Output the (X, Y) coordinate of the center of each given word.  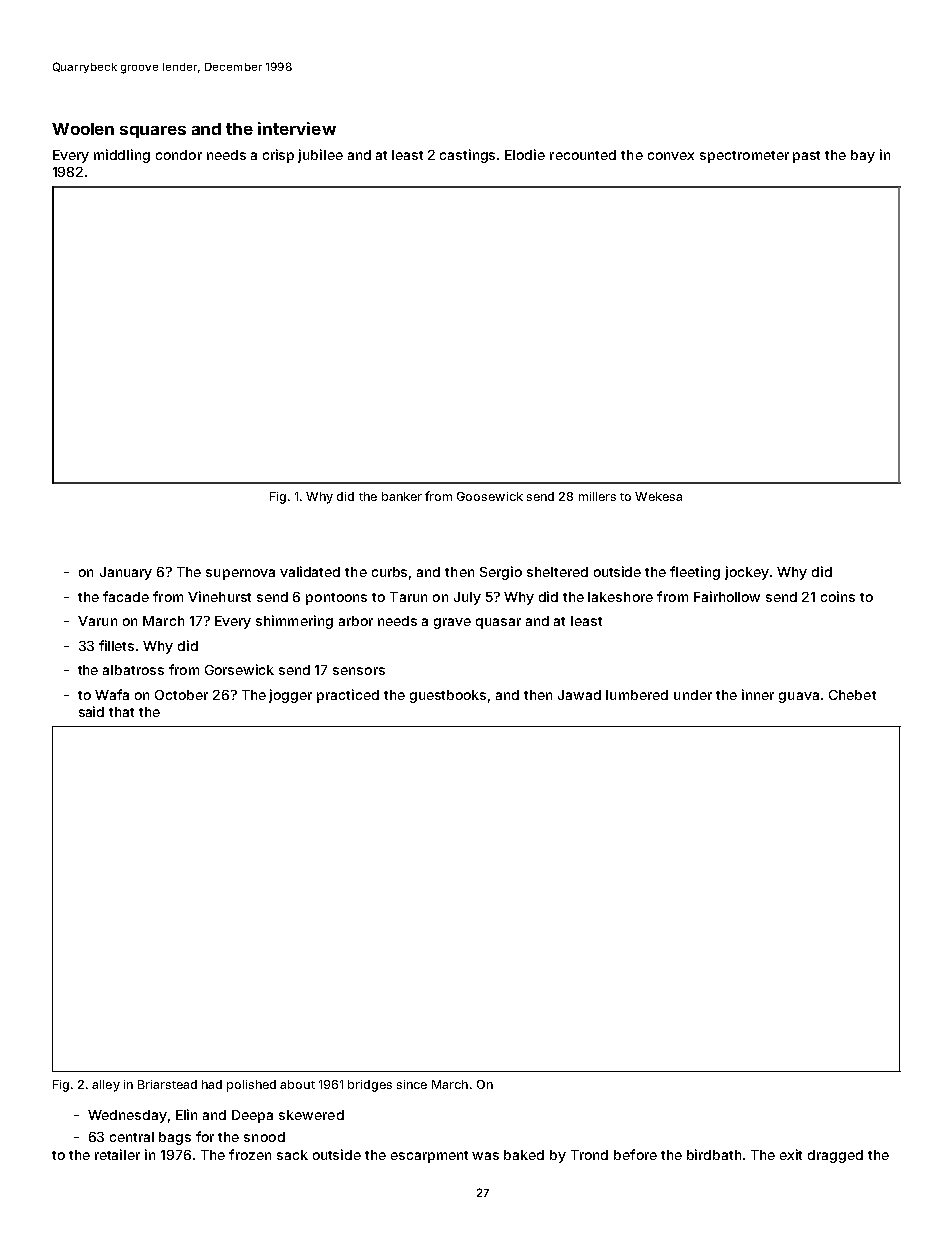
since (412, 1084)
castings (467, 156)
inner (758, 694)
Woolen (83, 129)
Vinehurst (219, 596)
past (806, 157)
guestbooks (448, 696)
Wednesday (127, 1116)
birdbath (714, 1154)
